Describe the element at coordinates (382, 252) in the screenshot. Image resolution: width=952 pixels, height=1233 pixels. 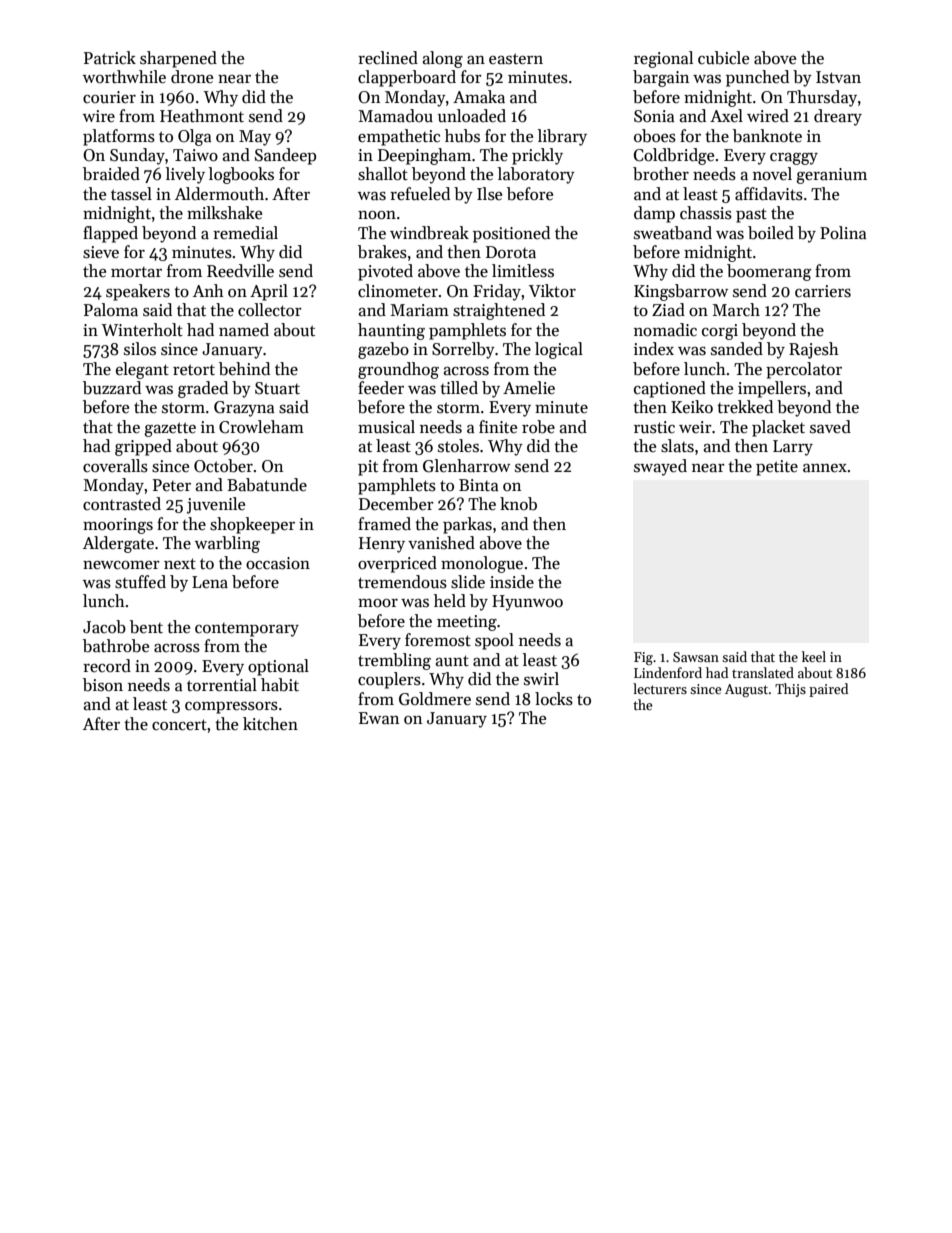
I see `brakes` at that location.
